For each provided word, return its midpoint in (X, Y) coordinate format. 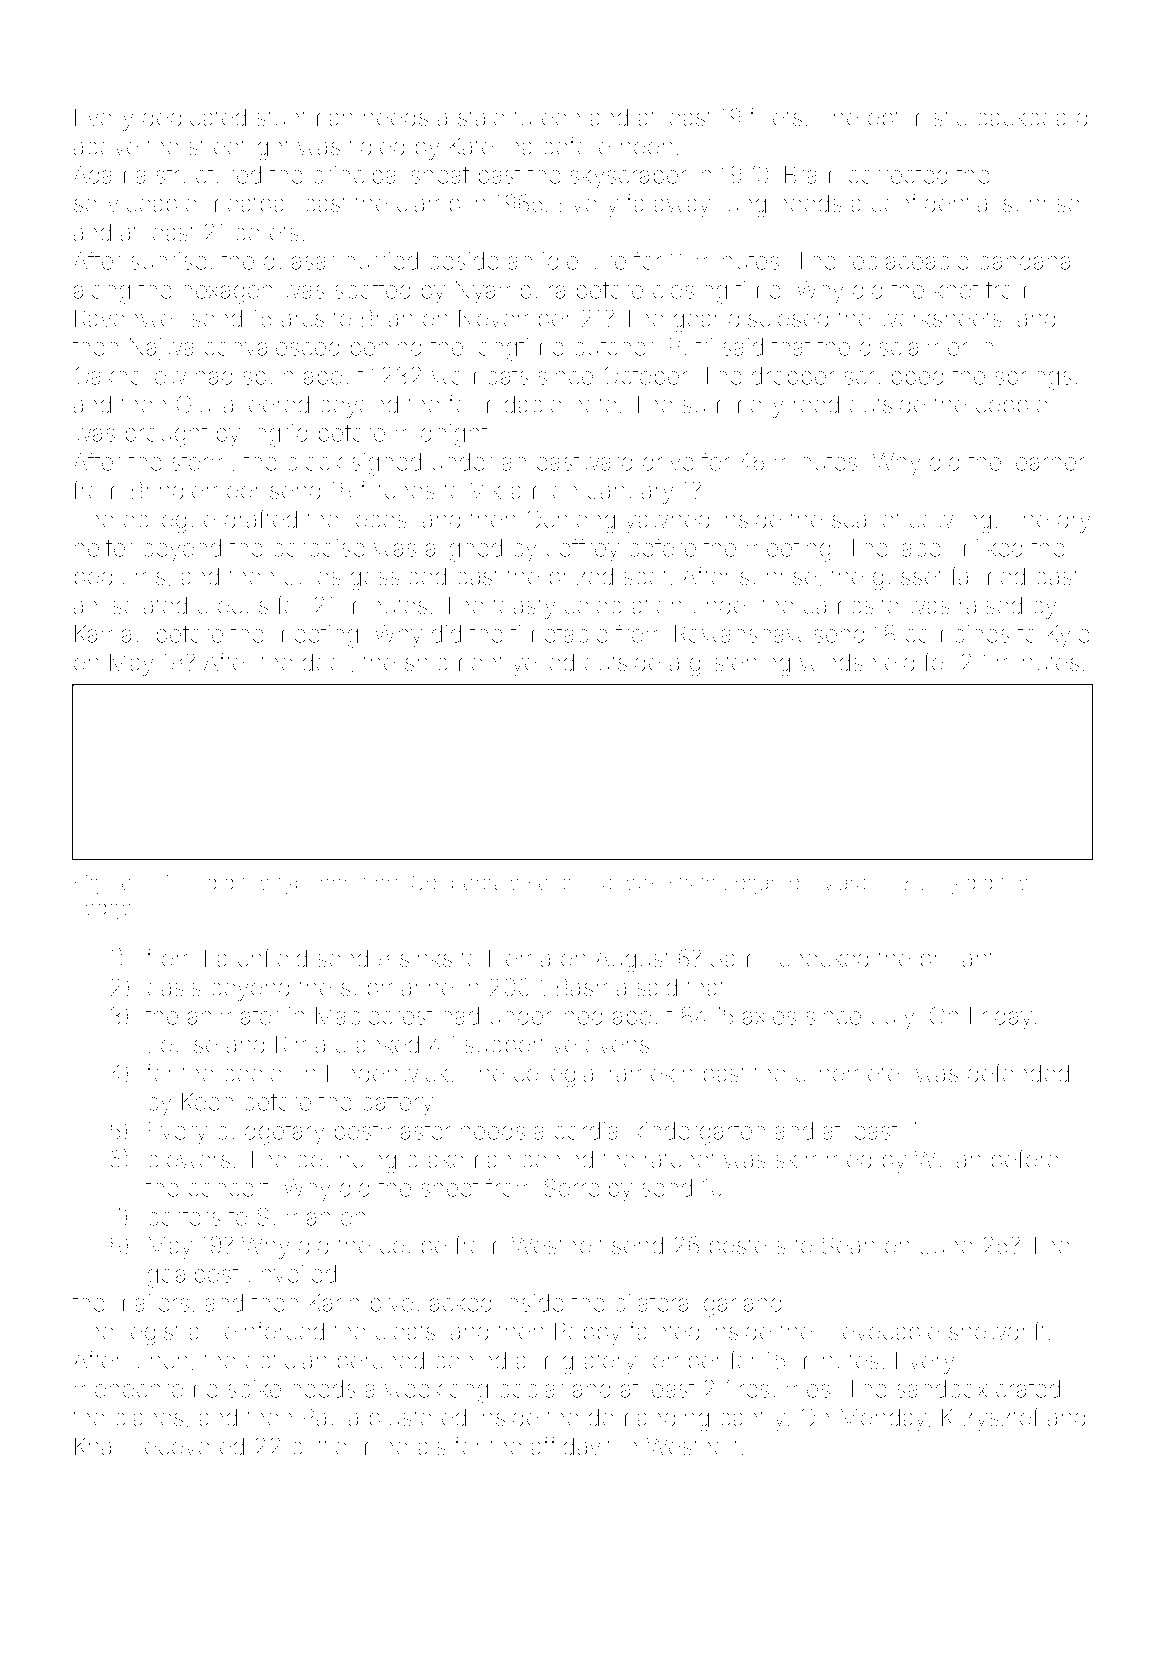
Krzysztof (991, 1419)
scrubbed (894, 376)
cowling (950, 522)
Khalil (101, 1446)
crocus (232, 607)
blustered (418, 1417)
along (102, 292)
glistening (740, 665)
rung (743, 208)
